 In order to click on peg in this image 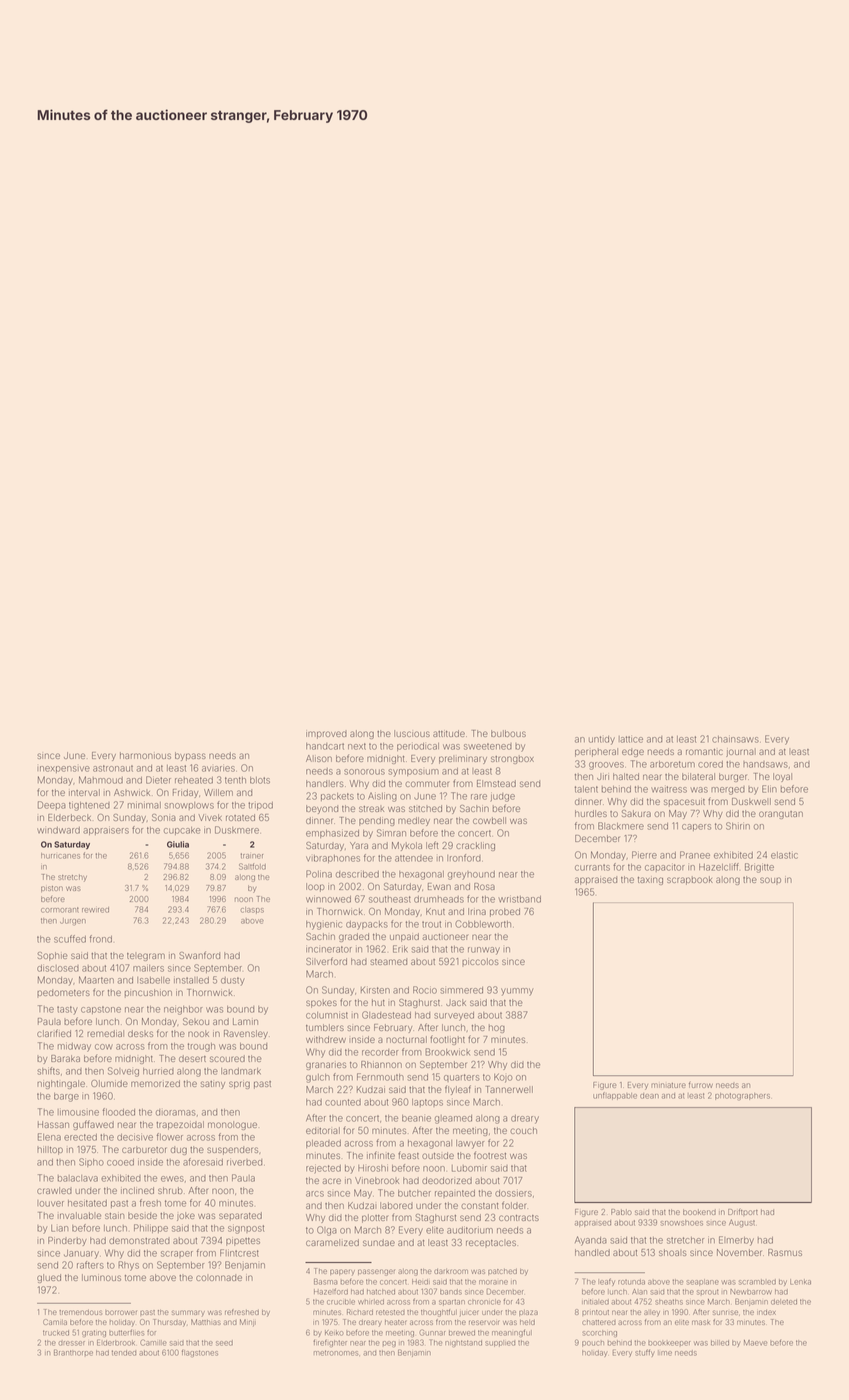, I will do `click(389, 1344)`.
